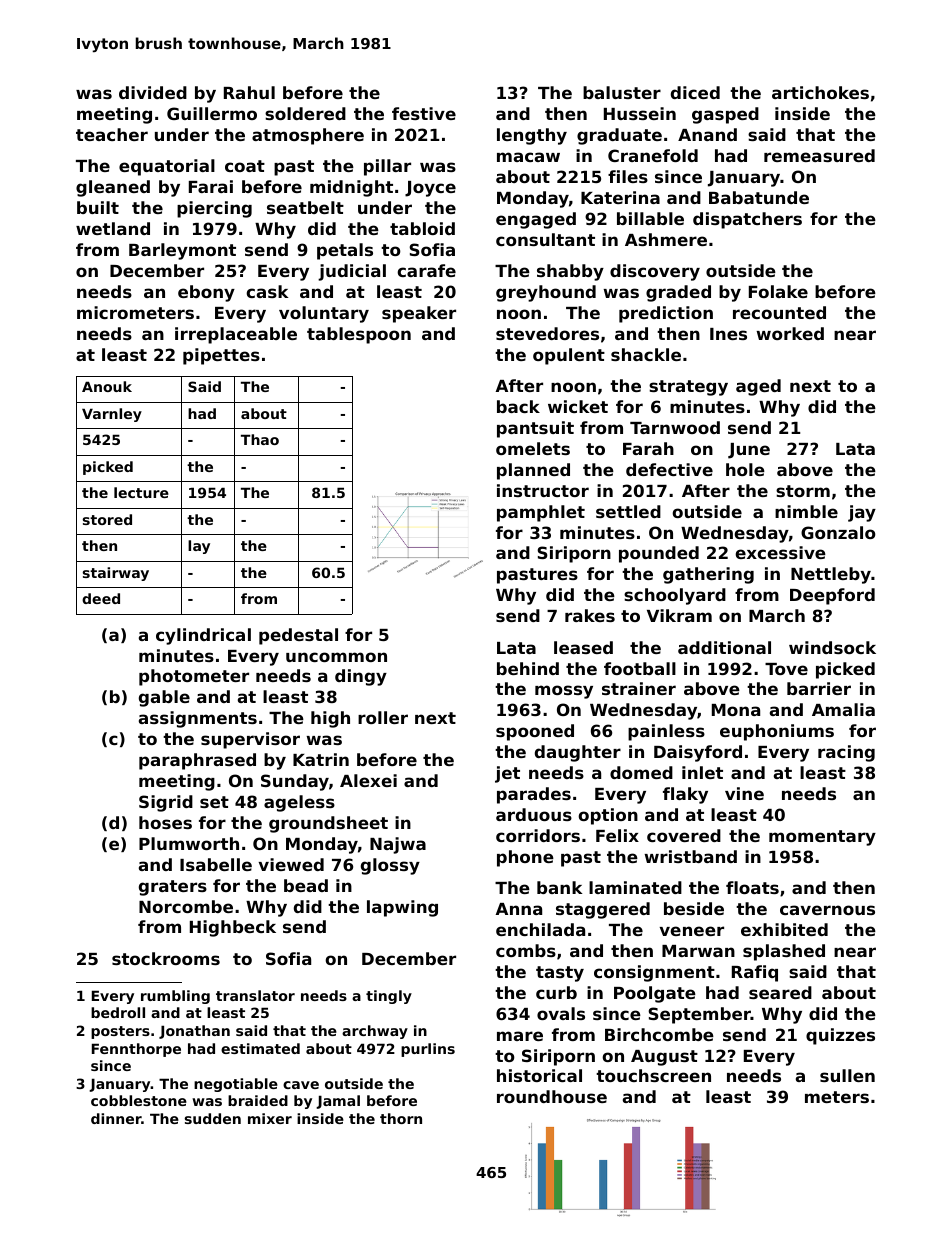  What do you see at coordinates (803, 491) in the screenshot?
I see `storm` at bounding box center [803, 491].
